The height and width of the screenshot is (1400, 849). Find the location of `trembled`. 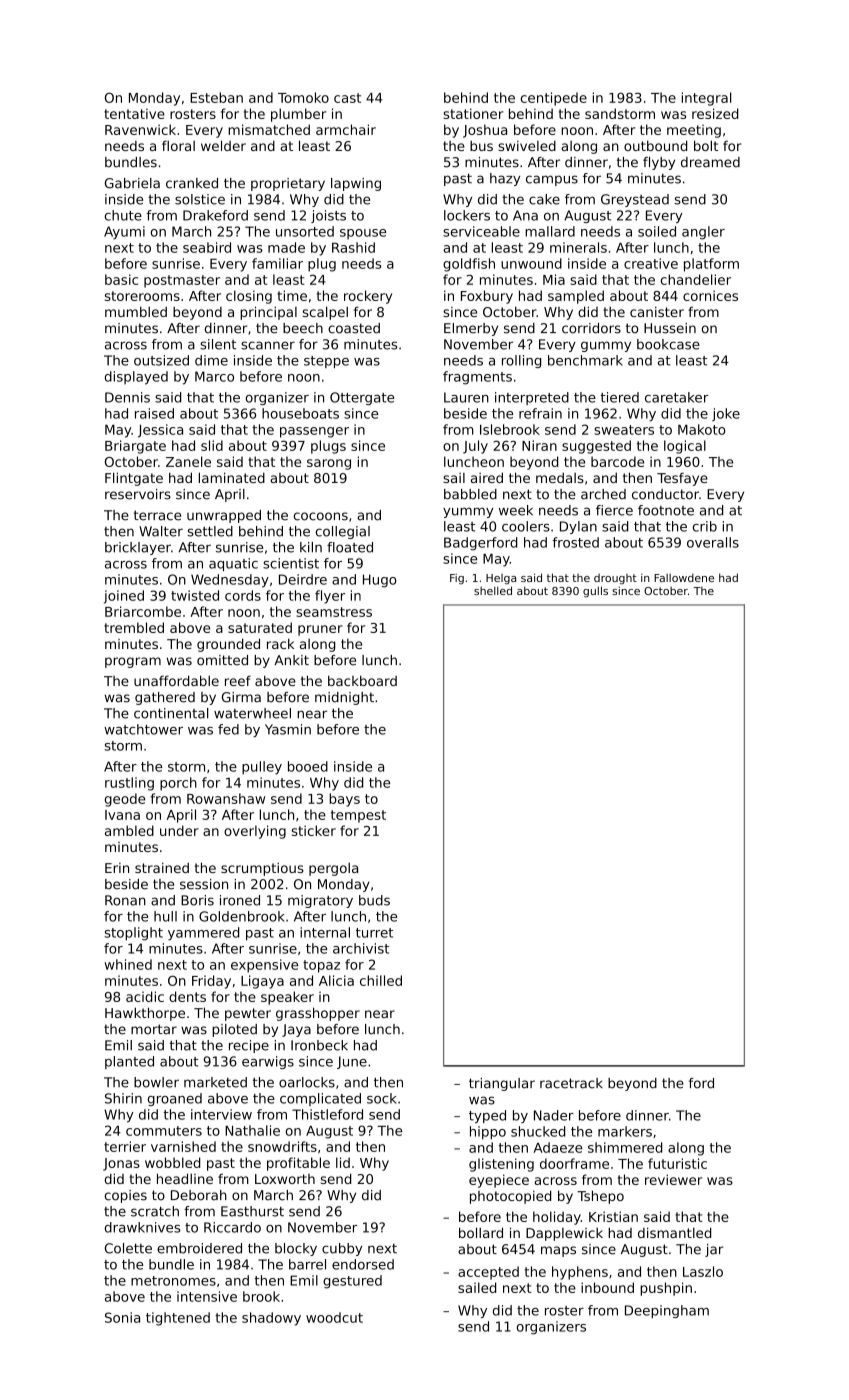

trembled is located at coordinates (134, 627).
